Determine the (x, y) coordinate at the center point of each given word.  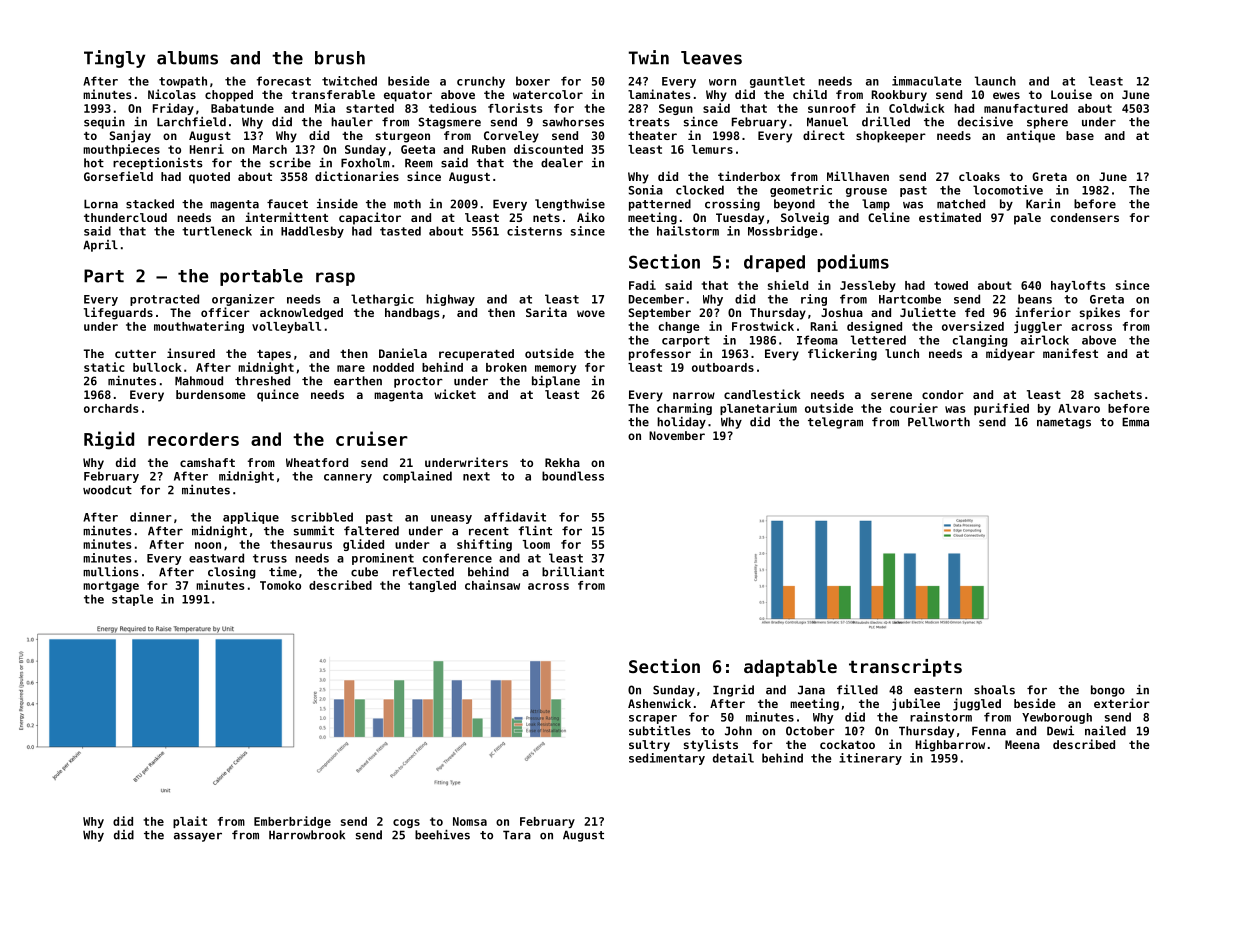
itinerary (870, 759)
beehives (442, 835)
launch (995, 81)
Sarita (546, 312)
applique (251, 518)
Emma (1135, 422)
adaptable (790, 668)
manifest (1070, 353)
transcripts (905, 668)
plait (190, 822)
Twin (649, 57)
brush (340, 58)
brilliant (573, 572)
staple (132, 600)
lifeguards (118, 313)
